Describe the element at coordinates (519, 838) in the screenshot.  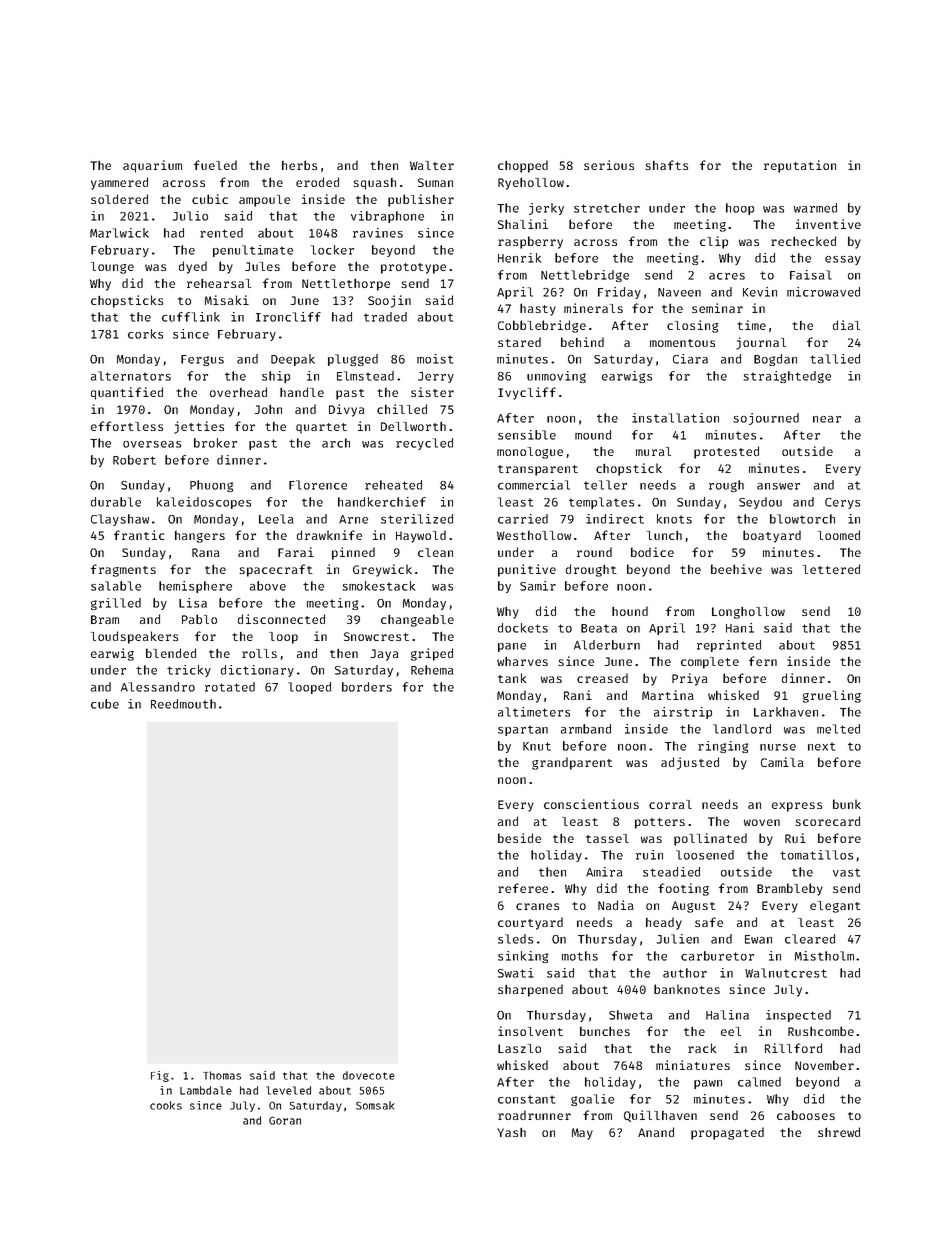
I see `beside` at that location.
